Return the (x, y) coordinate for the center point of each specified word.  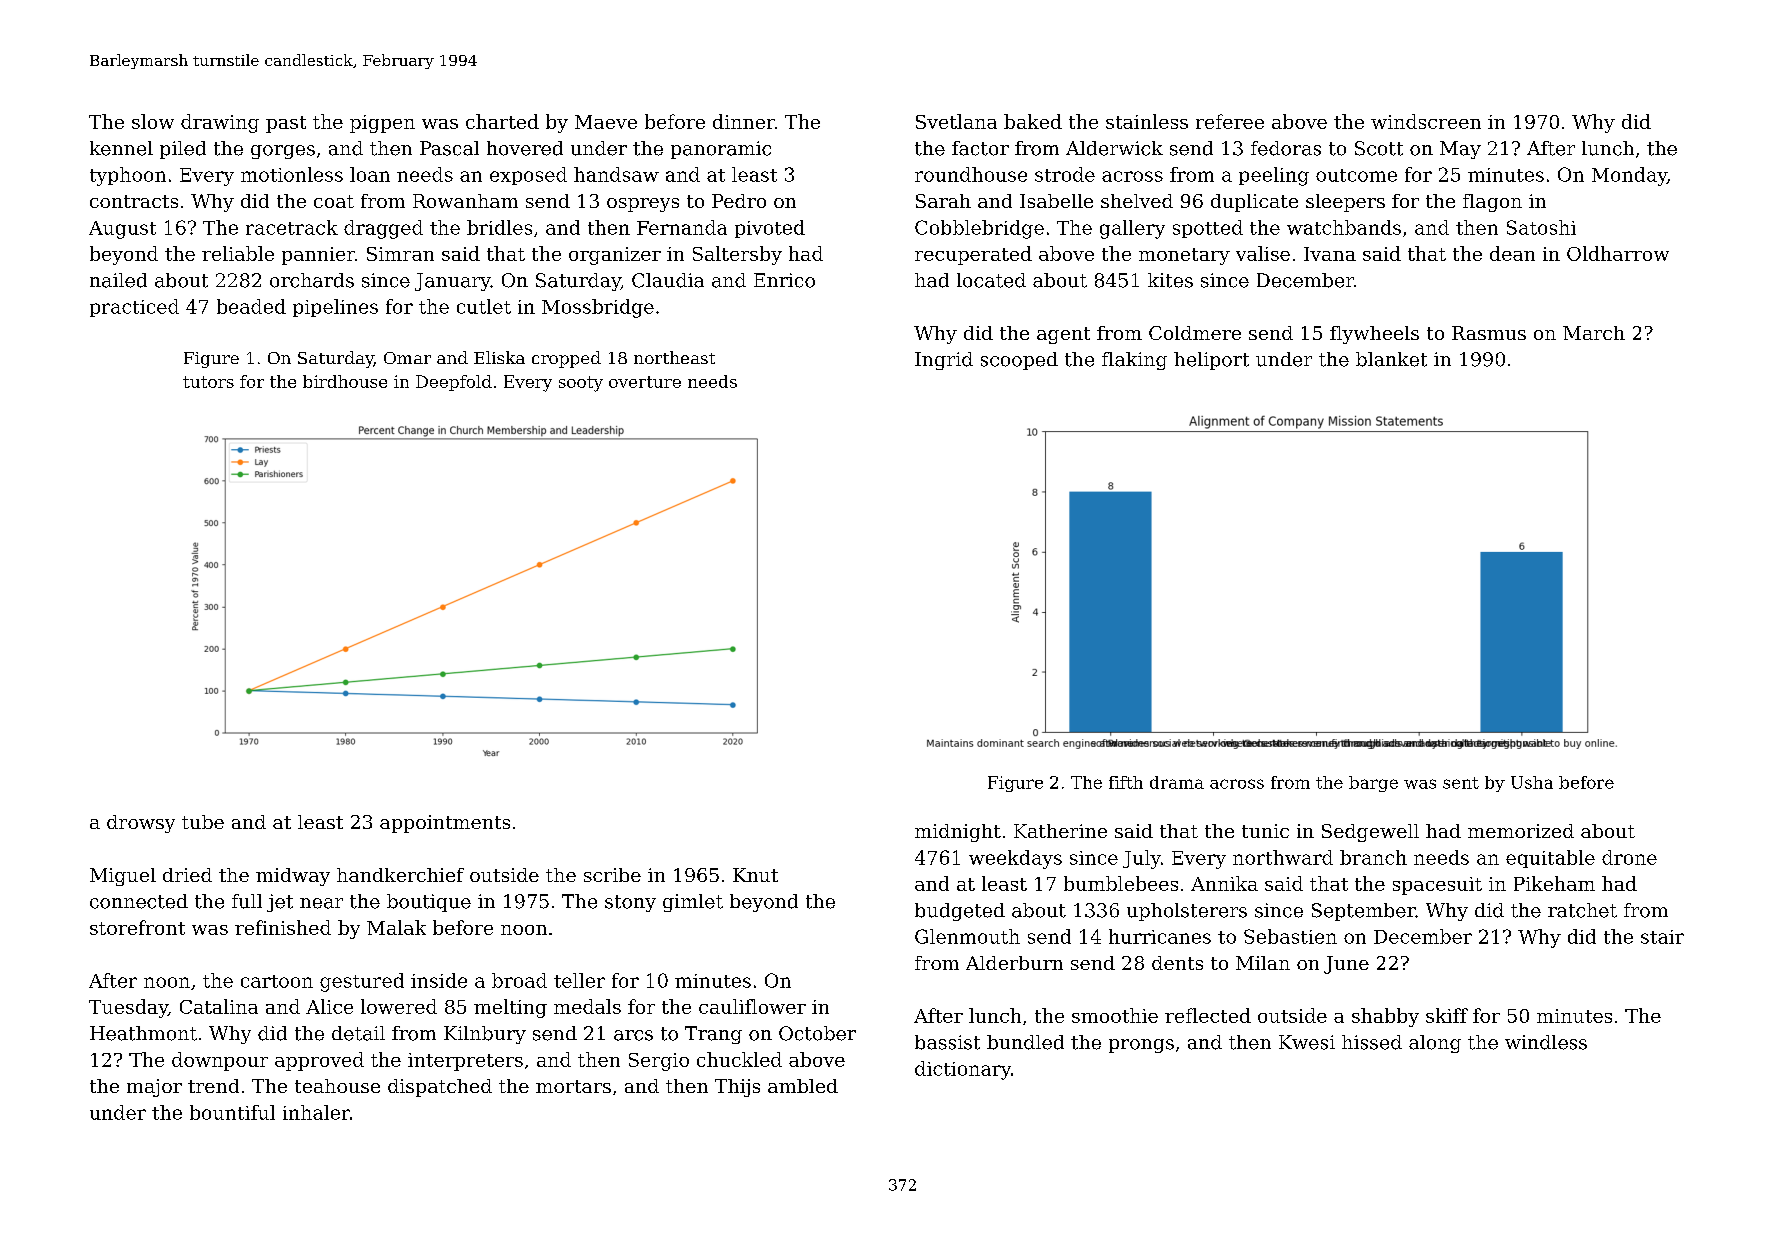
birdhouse (345, 381)
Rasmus (1489, 333)
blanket (1391, 359)
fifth (1126, 782)
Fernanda (682, 227)
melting (510, 1008)
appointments (445, 824)
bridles (499, 227)
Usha (1532, 782)
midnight (958, 833)
